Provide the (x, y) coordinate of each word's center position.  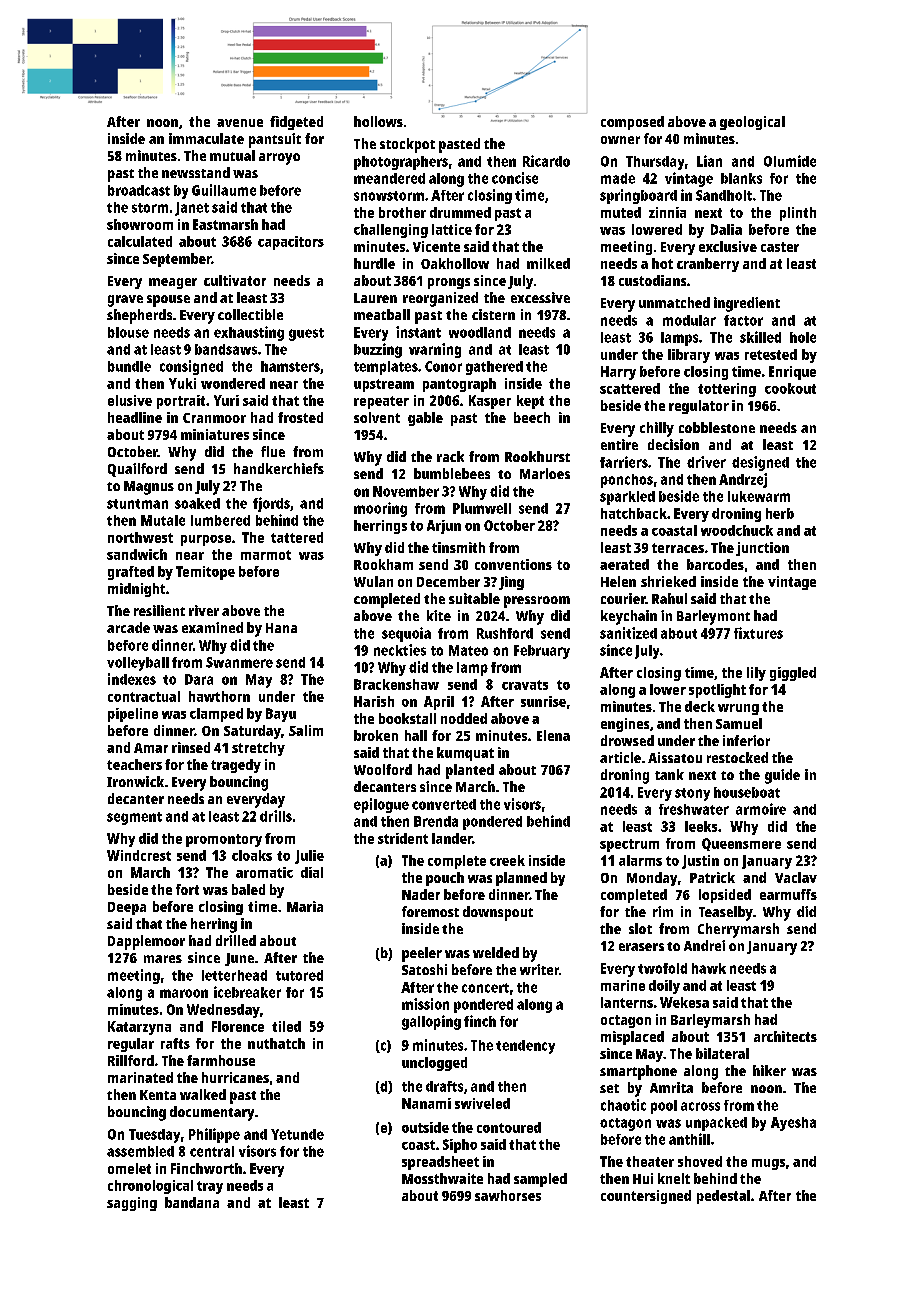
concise (515, 178)
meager (173, 283)
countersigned (646, 1197)
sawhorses (508, 1195)
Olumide (790, 161)
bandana (192, 1202)
